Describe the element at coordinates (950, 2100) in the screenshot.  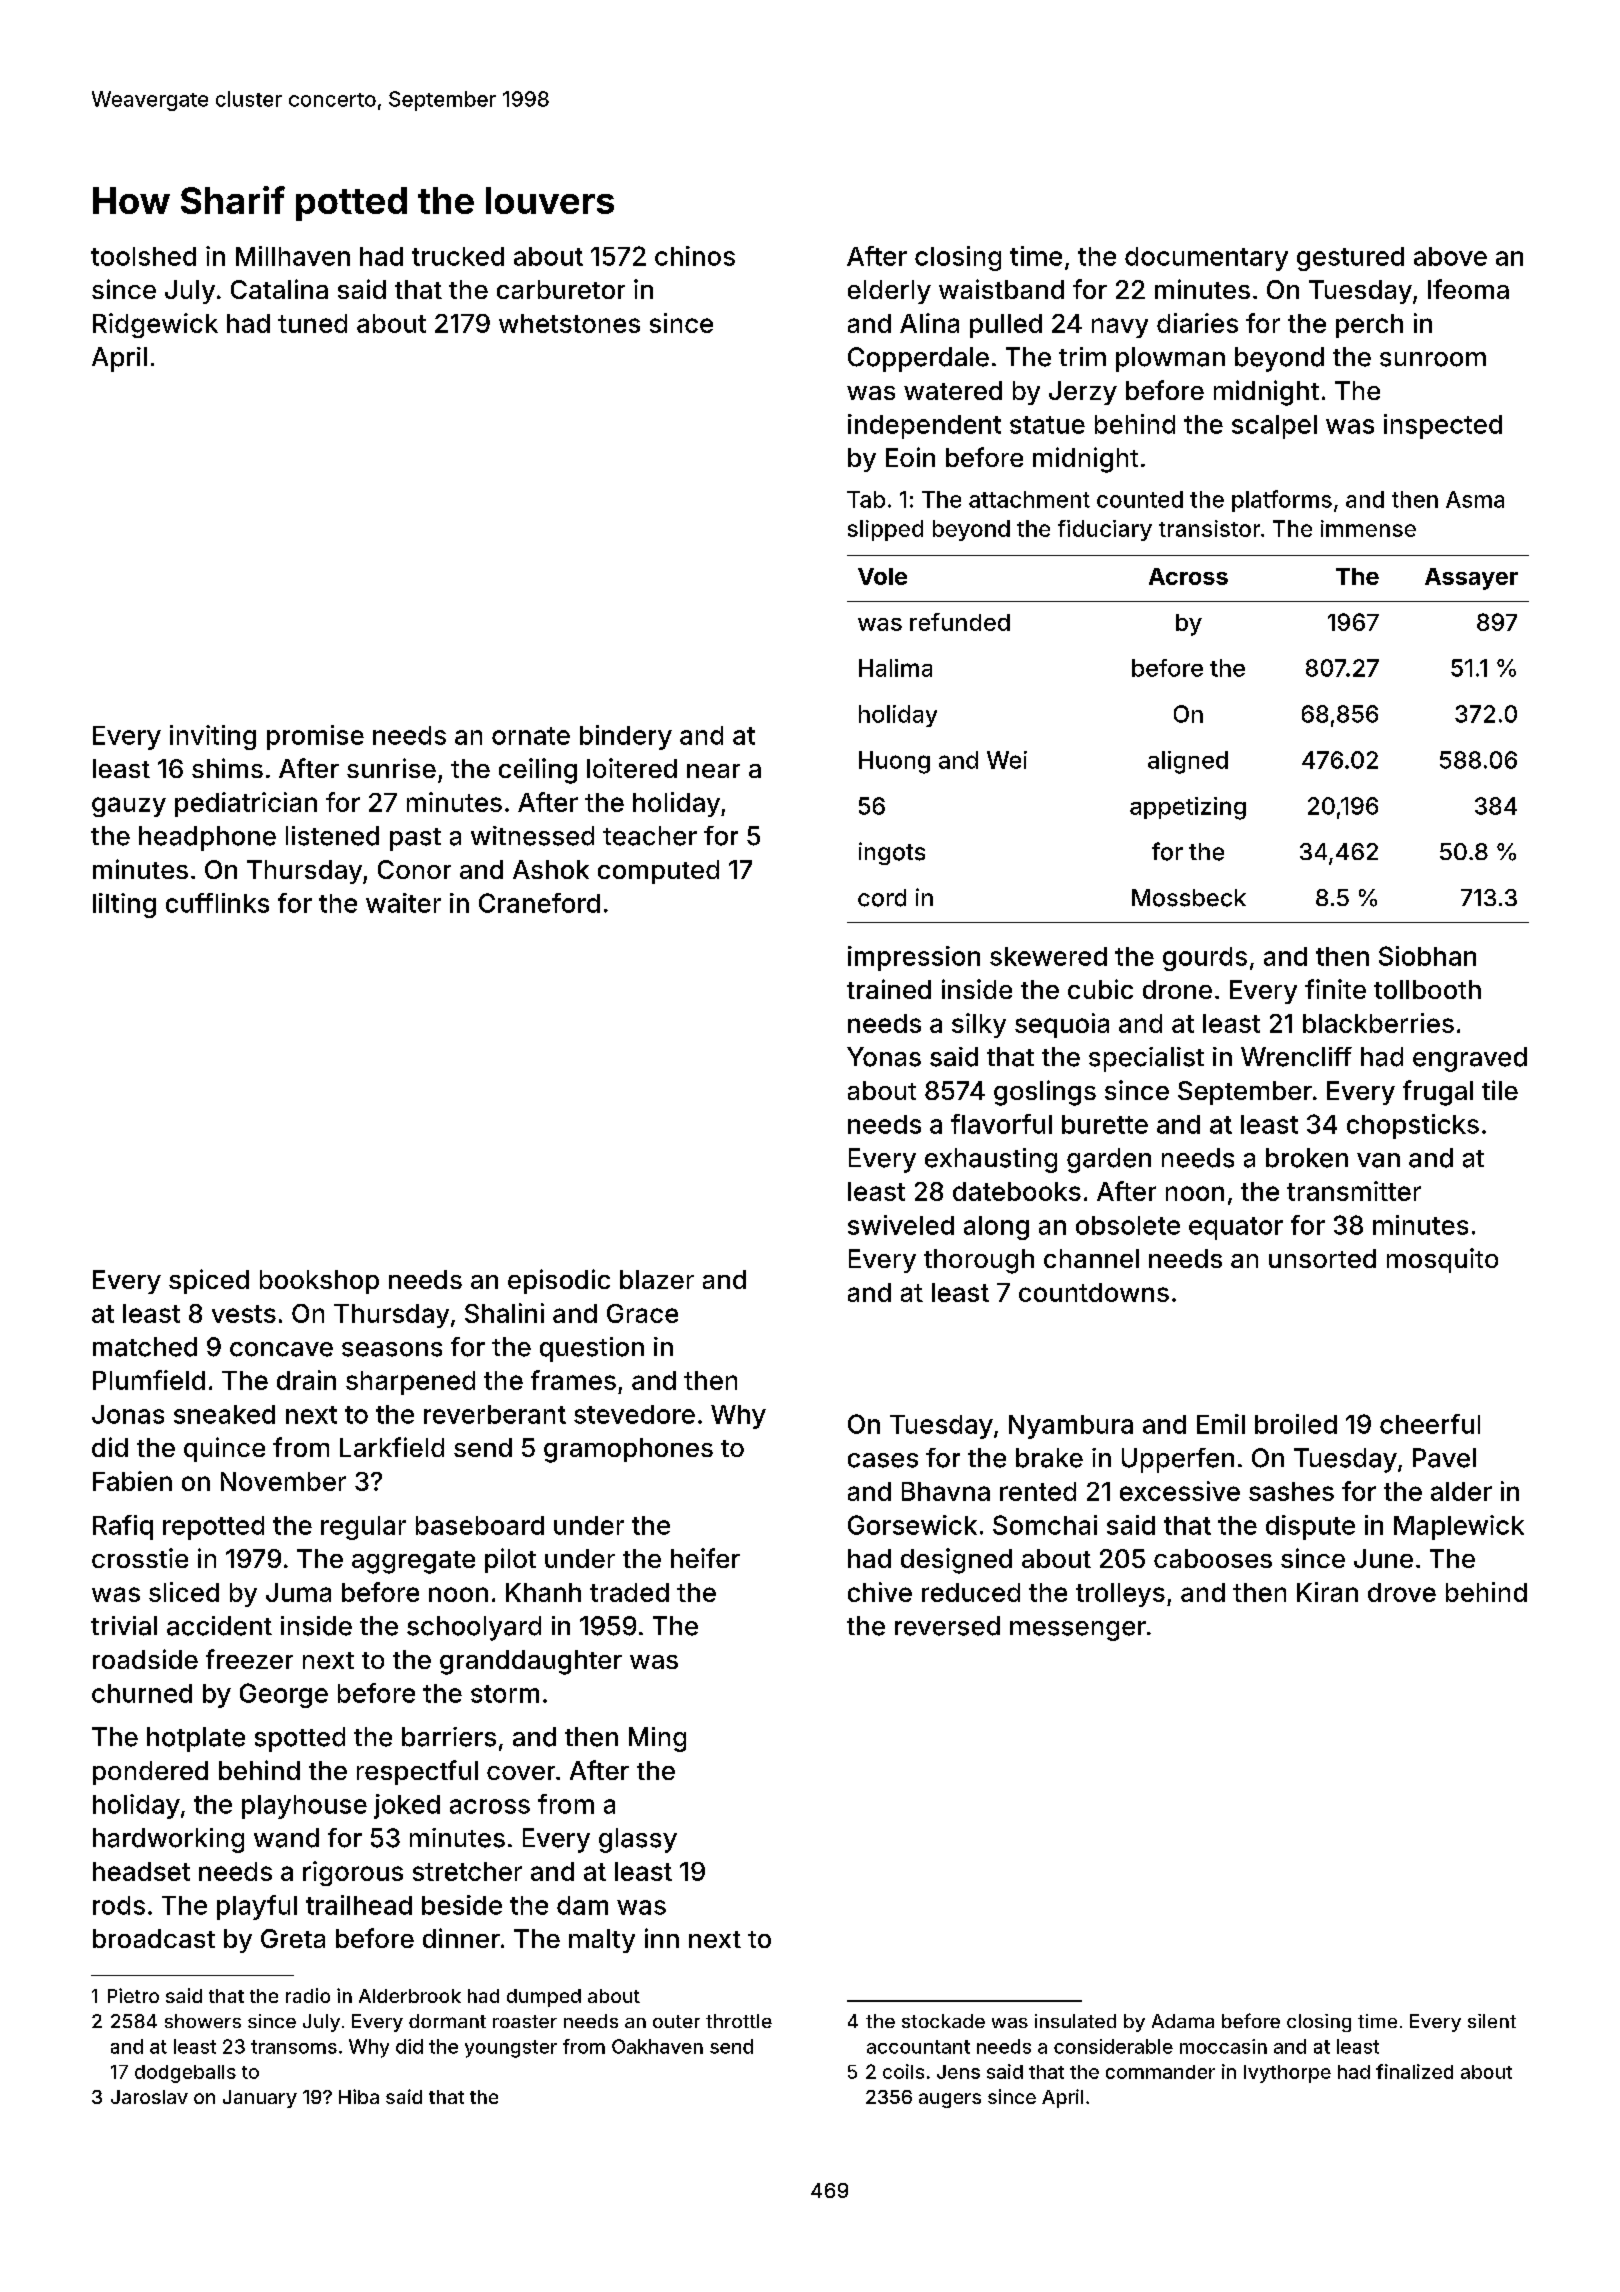
I see `augers` at that location.
